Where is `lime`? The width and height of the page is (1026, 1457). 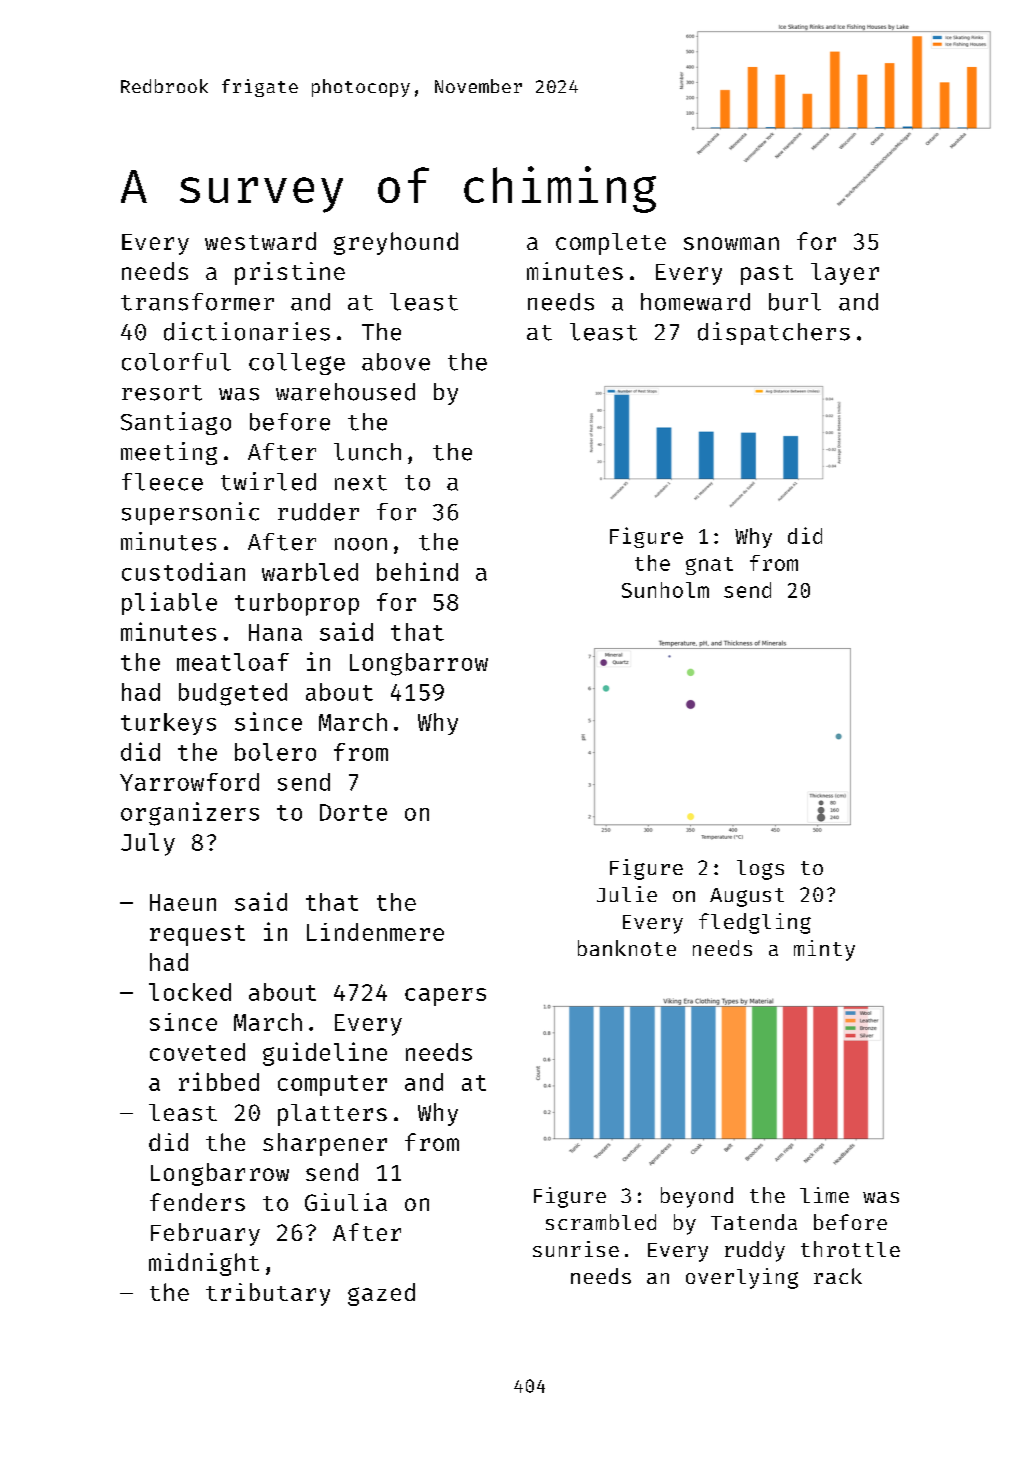
lime is located at coordinates (824, 1195).
